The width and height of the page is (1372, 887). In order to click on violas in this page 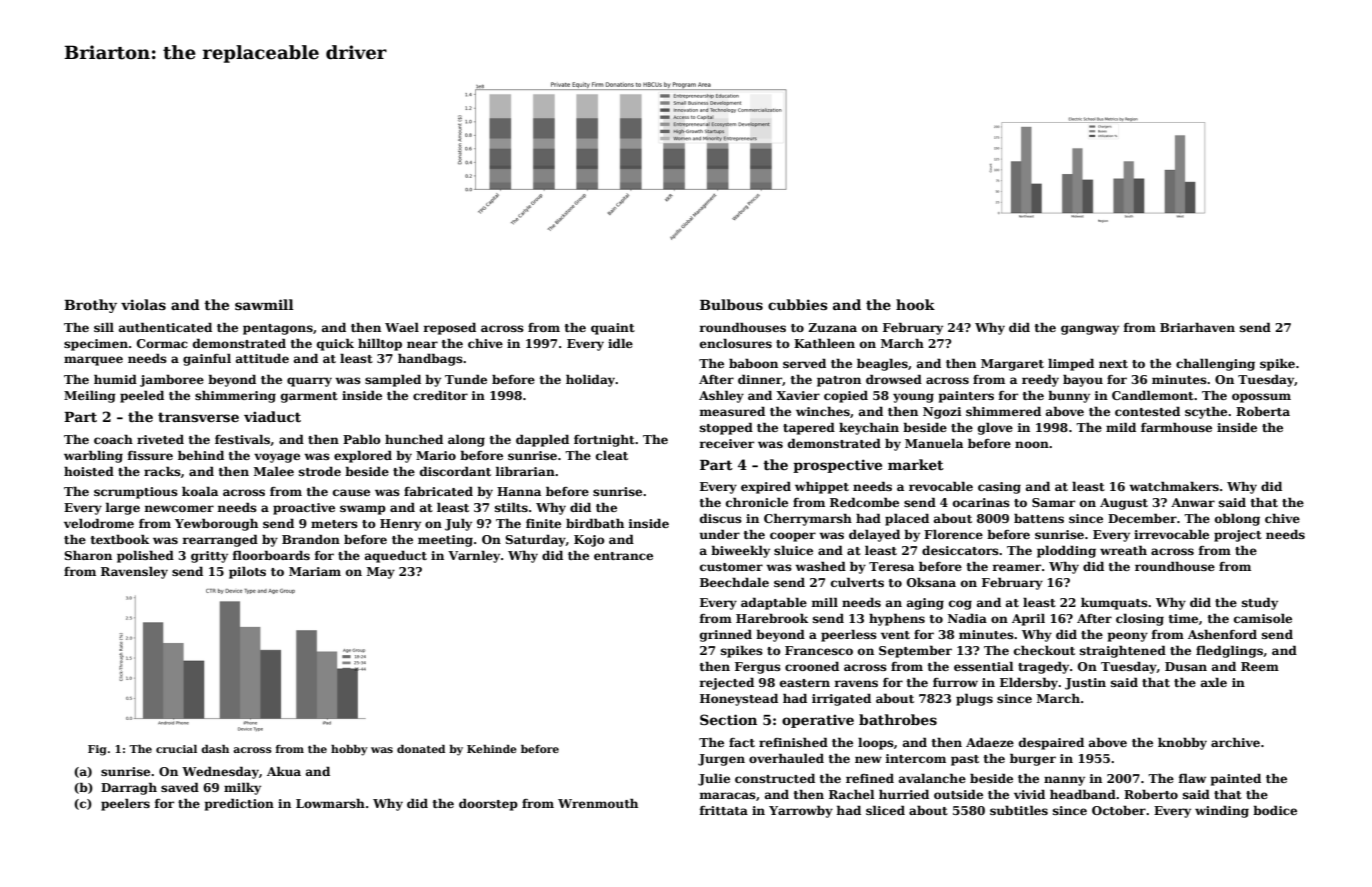, I will do `click(143, 304)`.
